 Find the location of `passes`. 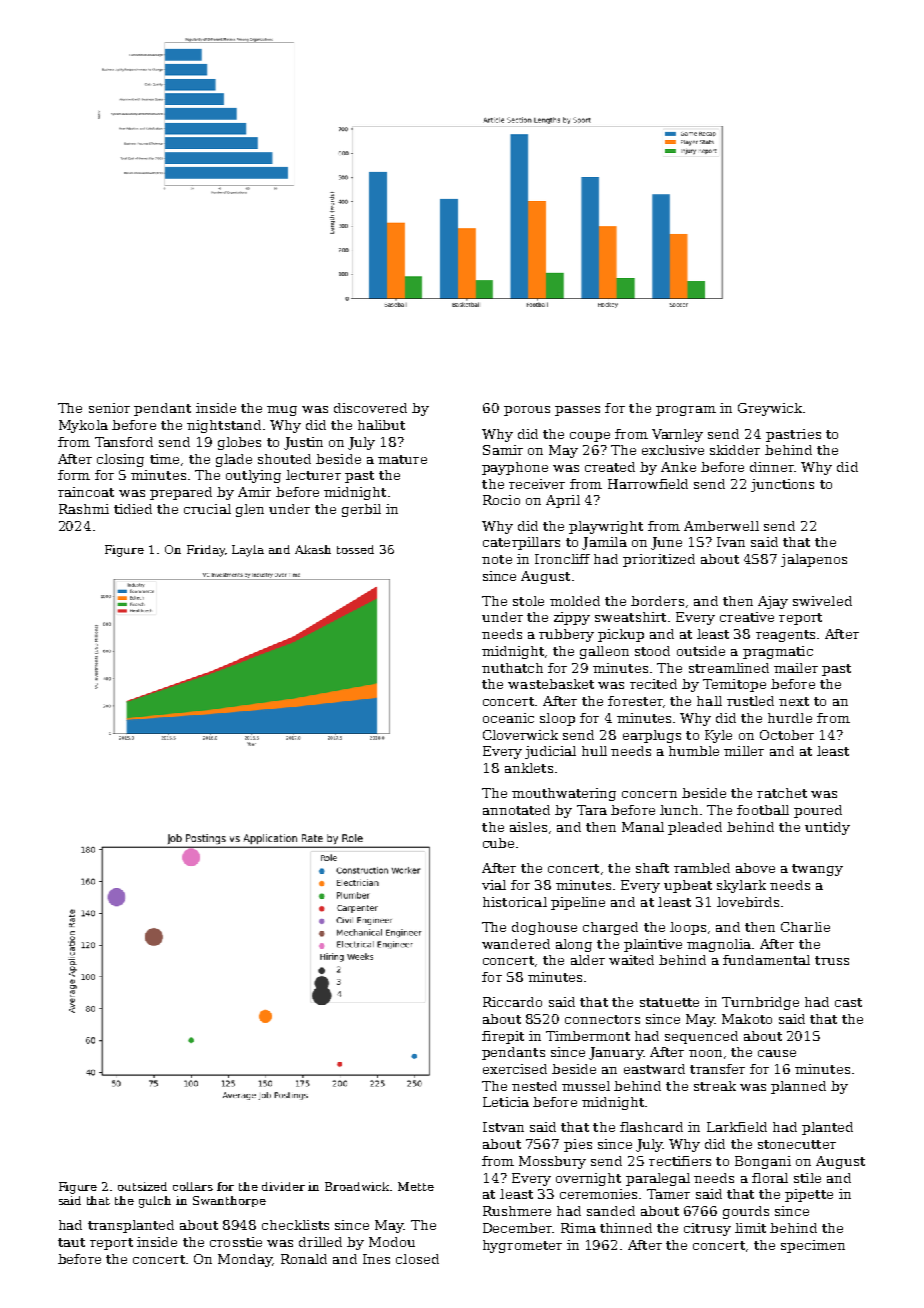

passes is located at coordinates (577, 411).
